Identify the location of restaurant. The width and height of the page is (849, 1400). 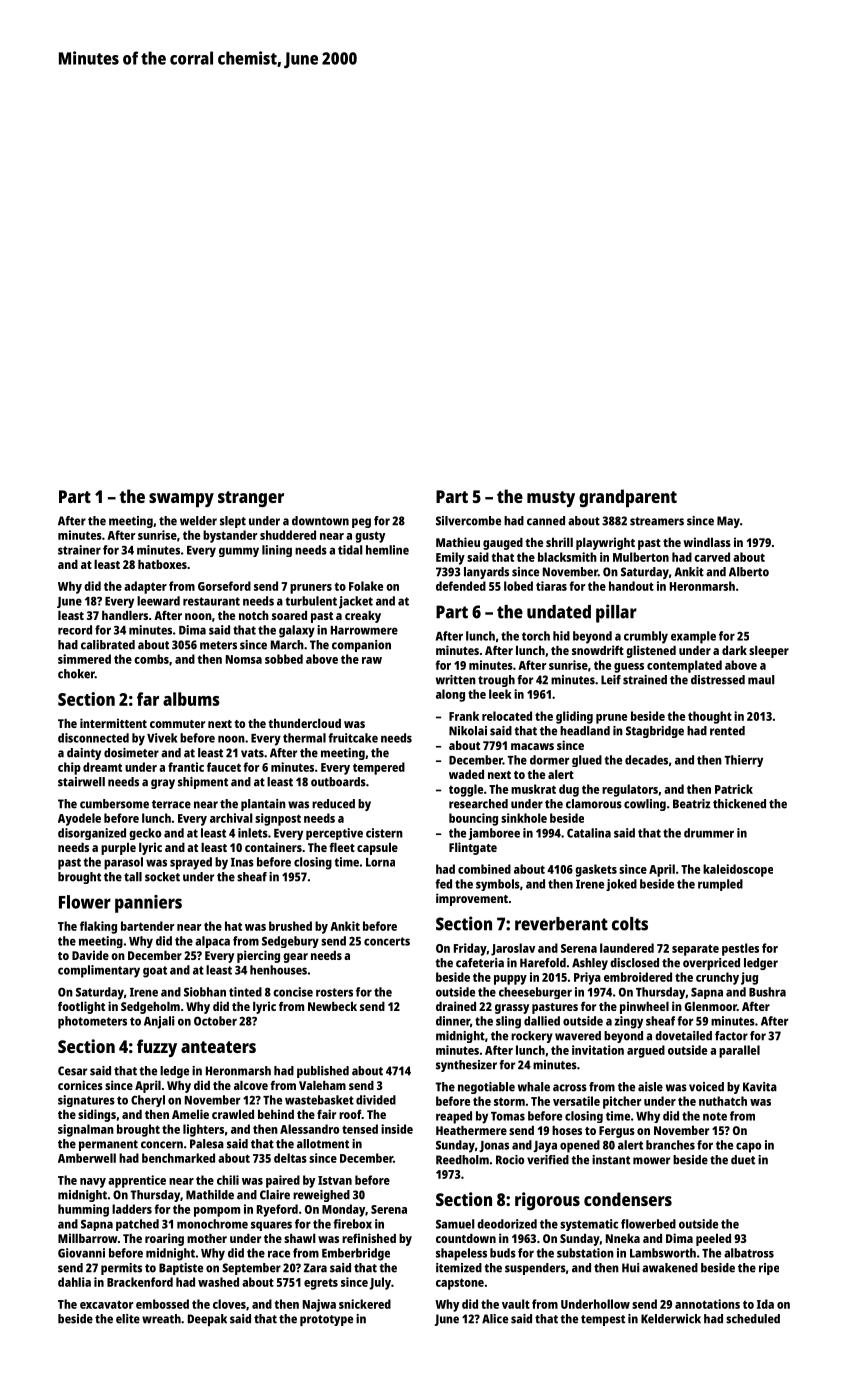
(211, 601).
